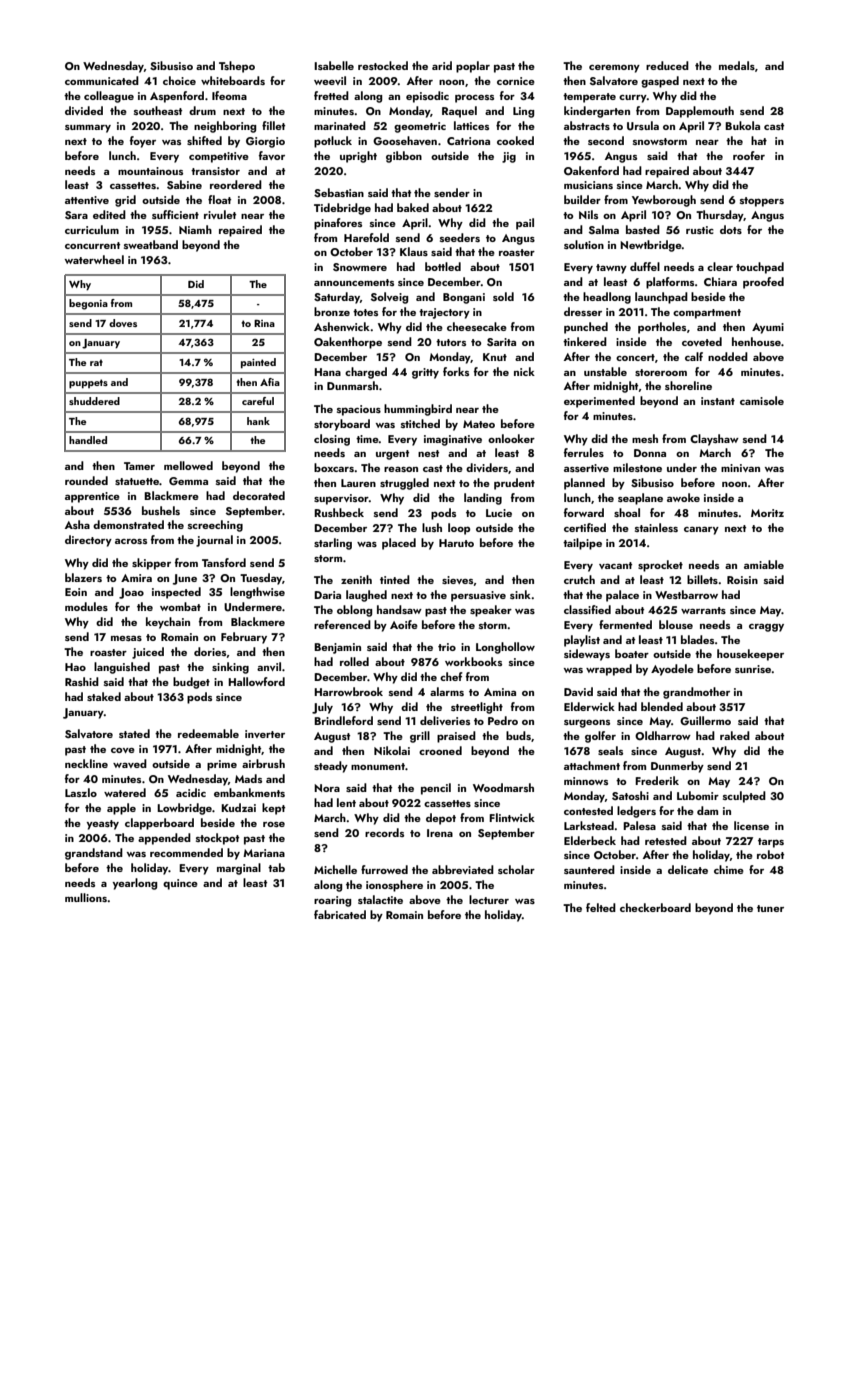 Image resolution: width=849 pixels, height=1400 pixels. Describe the element at coordinates (259, 495) in the screenshot. I see `decorated` at that location.
